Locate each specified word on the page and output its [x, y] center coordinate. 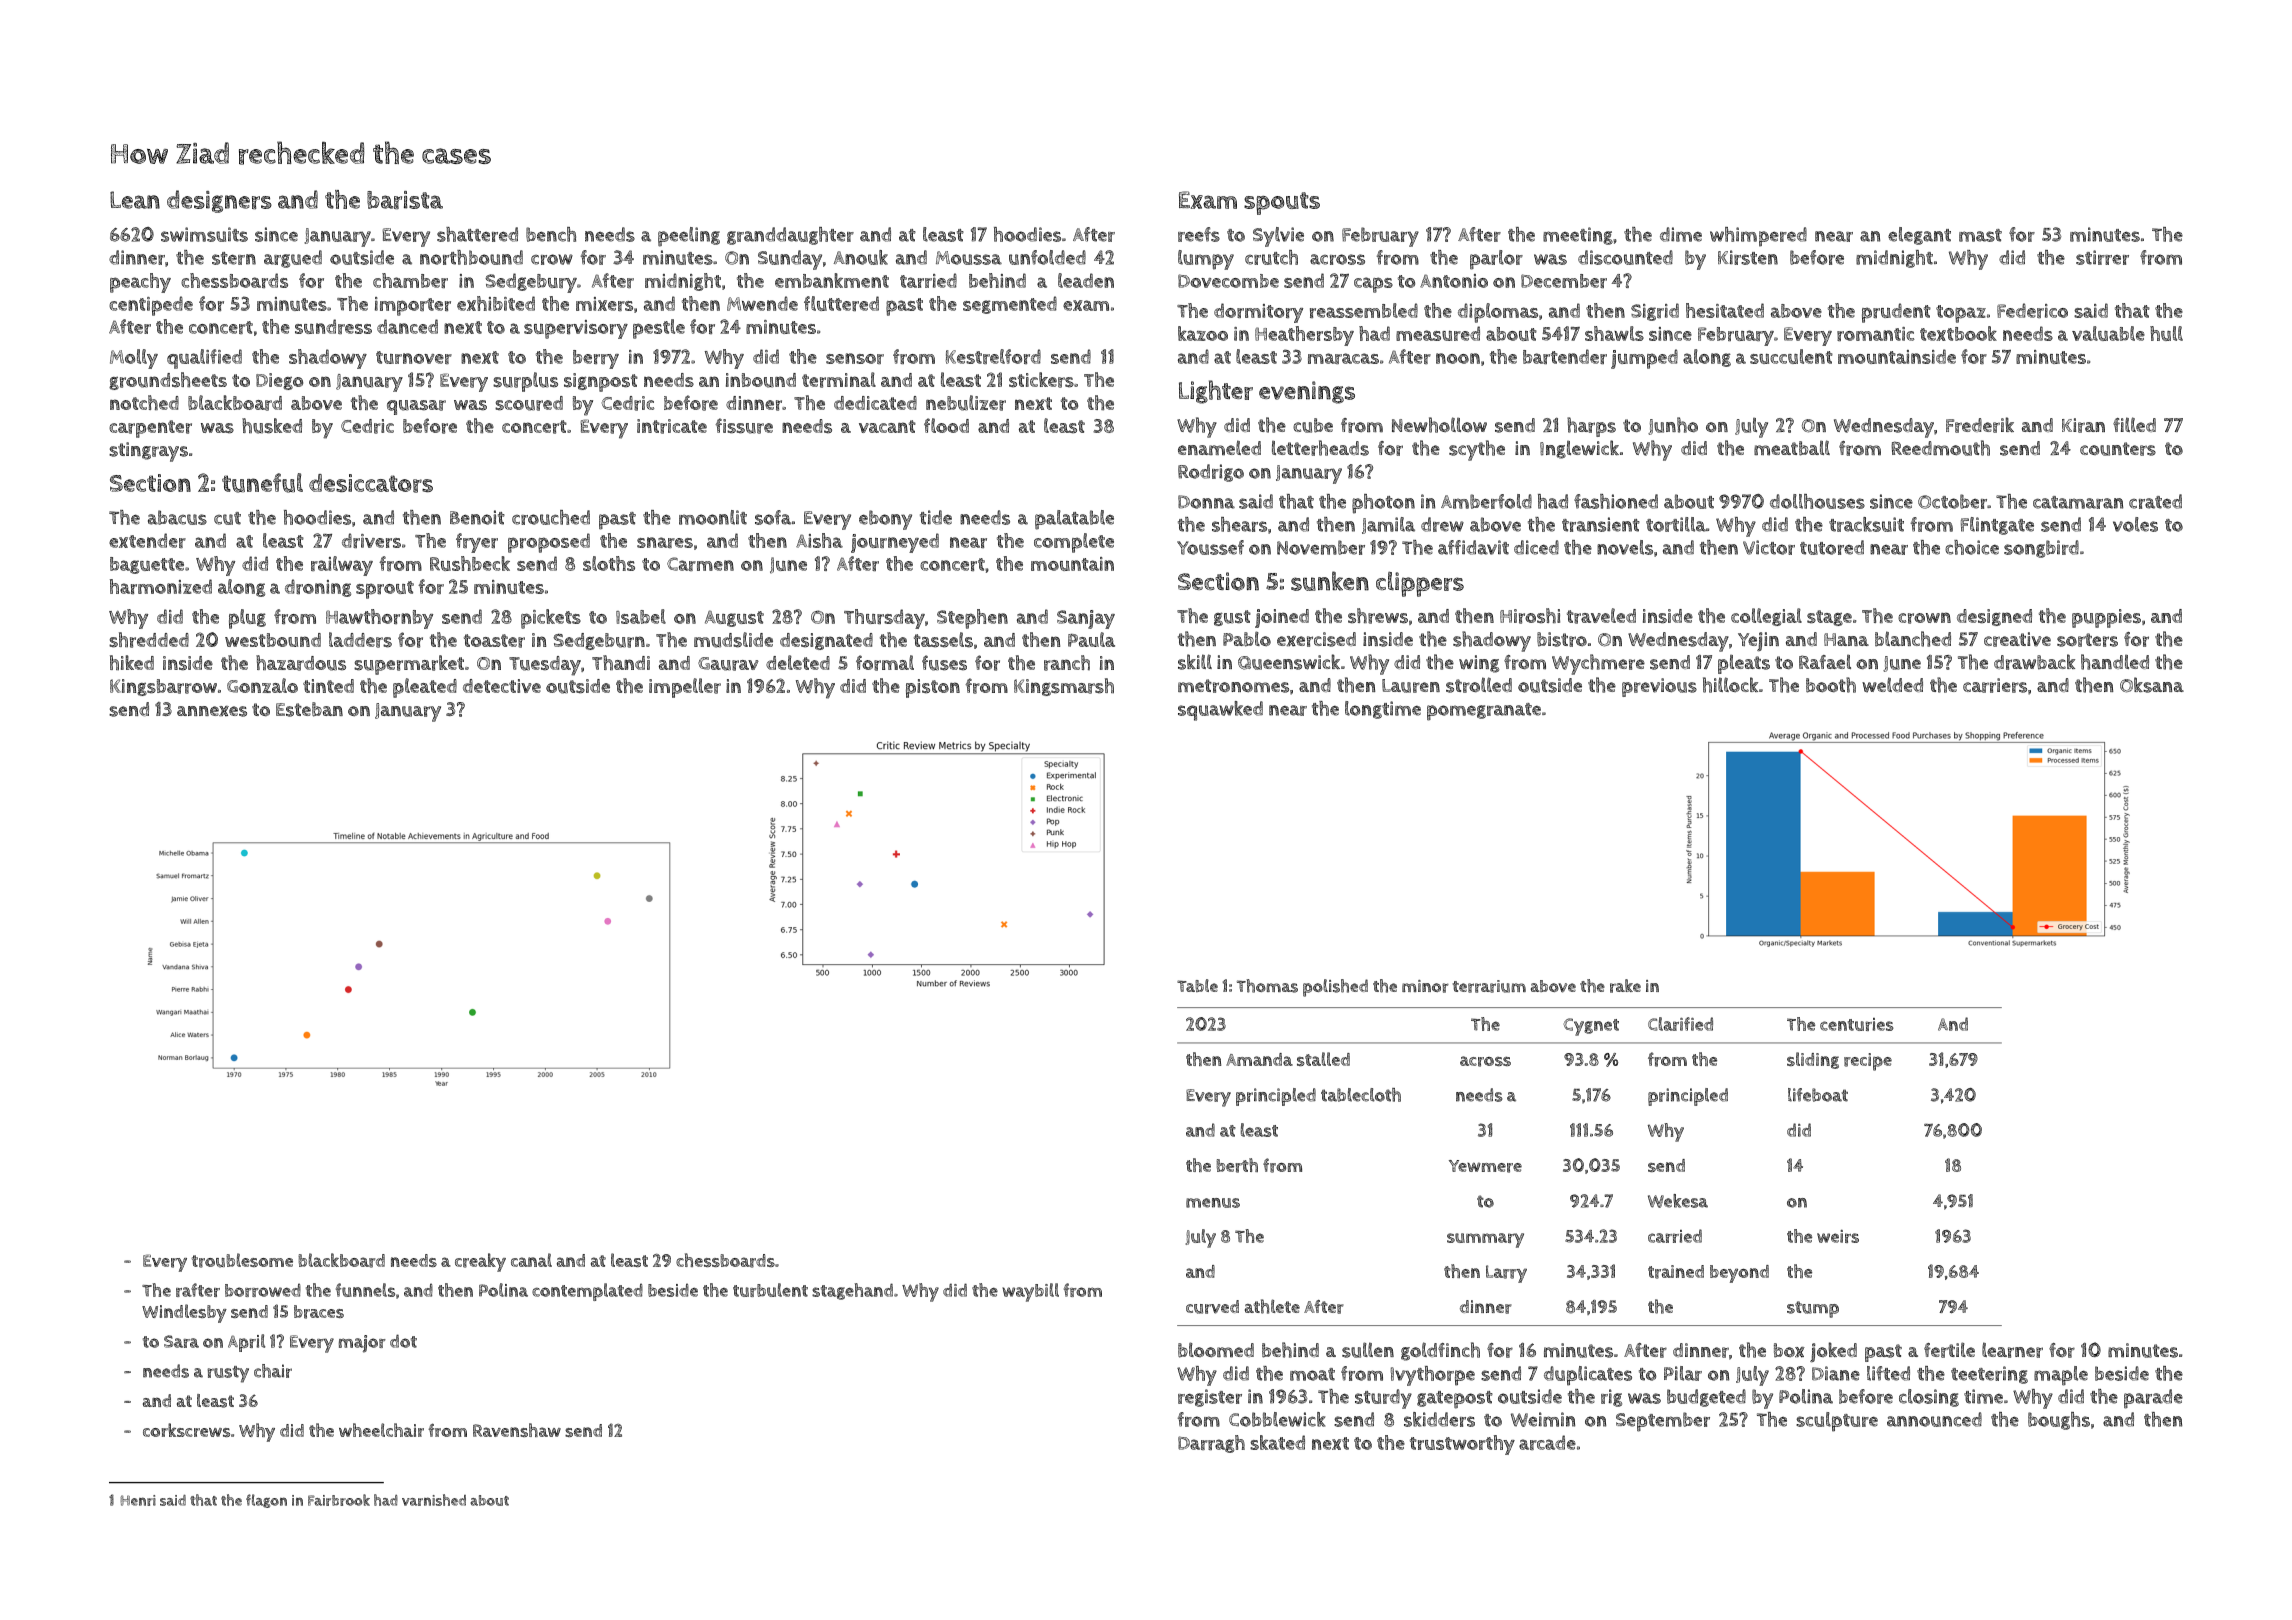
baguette [147, 565]
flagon [266, 1501]
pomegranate [1484, 712]
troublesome [242, 1260]
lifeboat [1818, 1095]
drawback [2034, 662]
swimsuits [204, 234]
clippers [1420, 584]
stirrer [2102, 257]
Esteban [309, 709]
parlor [1496, 260]
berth [1237, 1165]
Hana [1846, 639]
